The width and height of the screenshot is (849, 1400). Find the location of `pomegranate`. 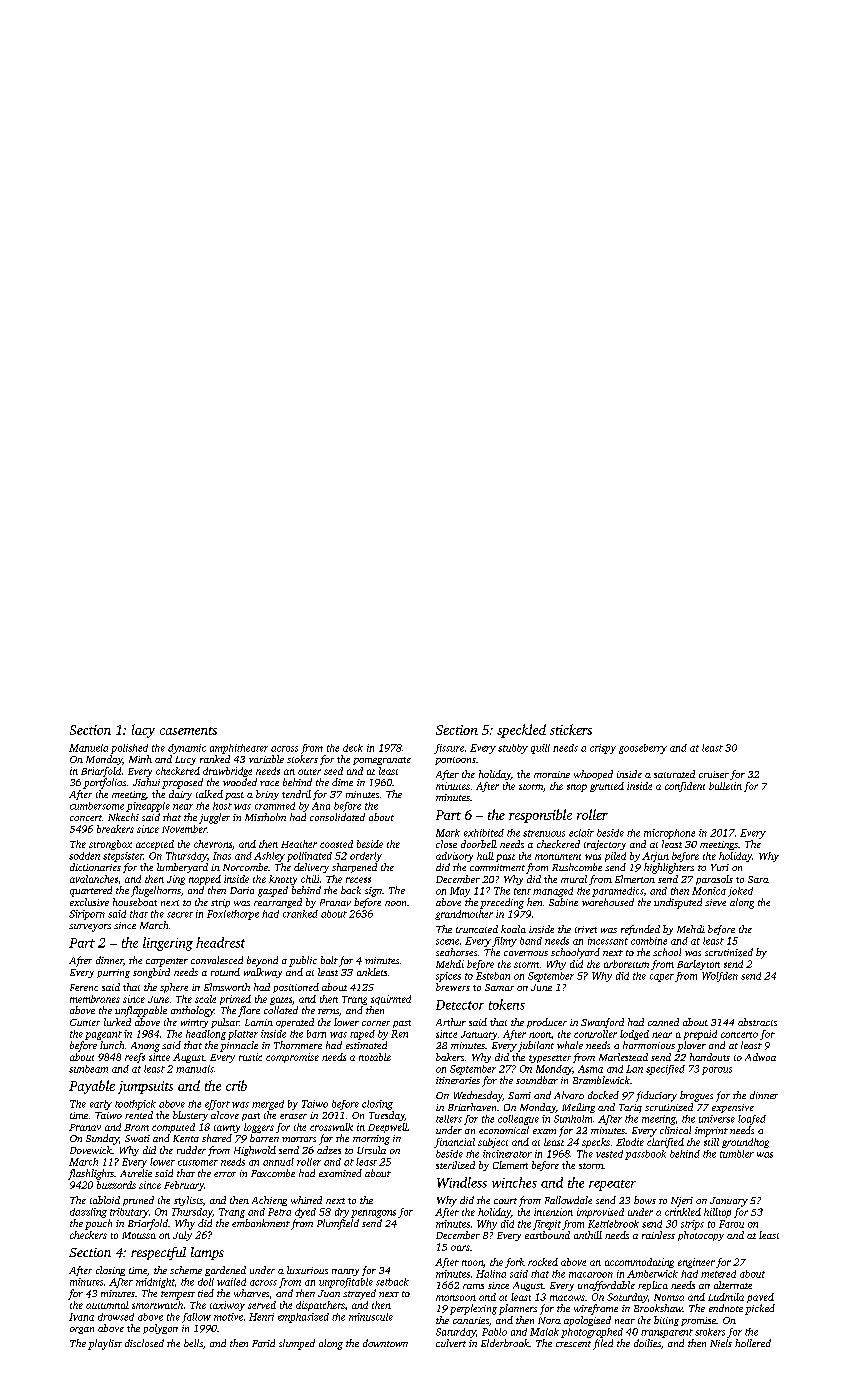

pomegranate is located at coordinates (382, 761).
